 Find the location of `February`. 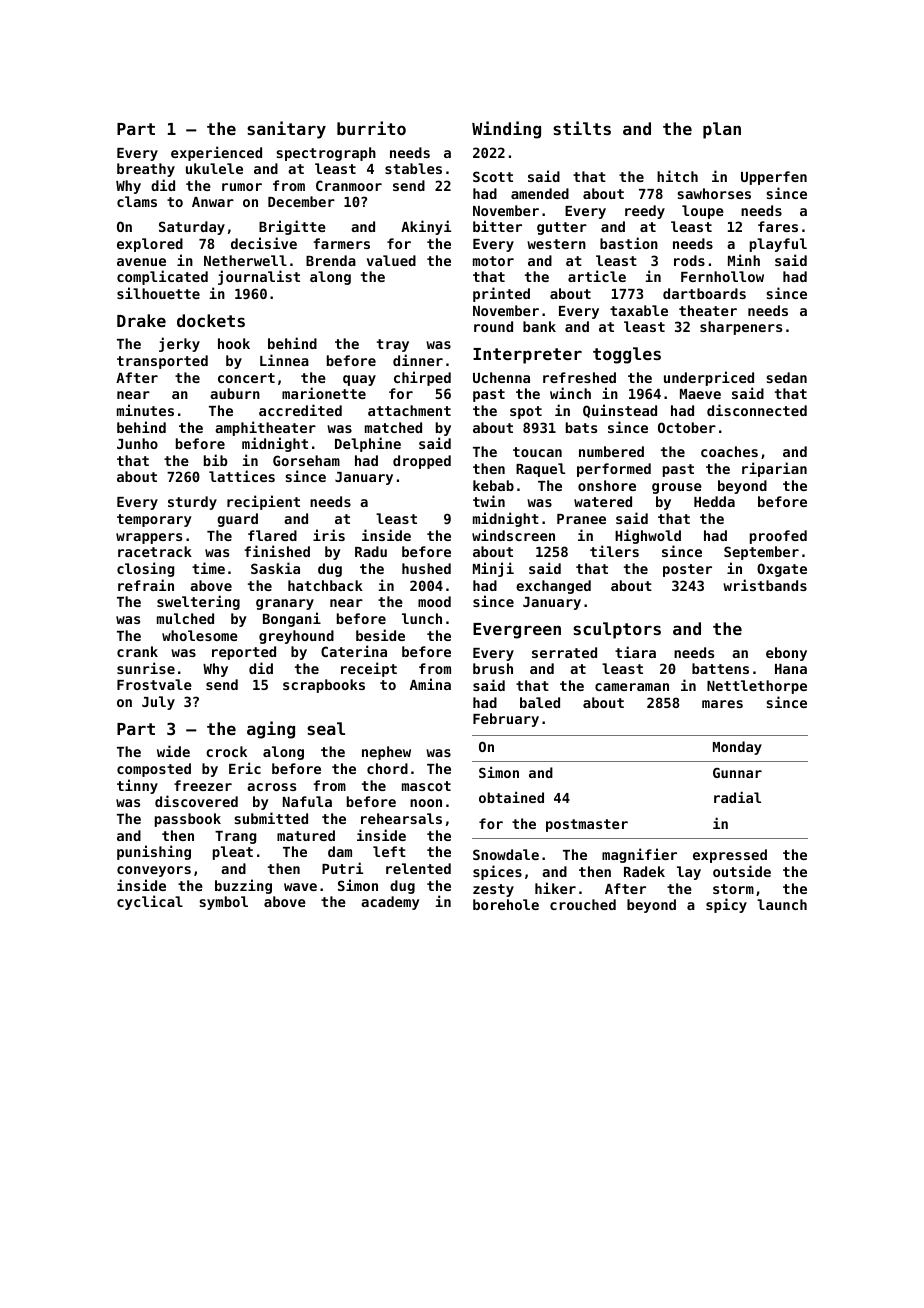

February is located at coordinates (506, 720).
